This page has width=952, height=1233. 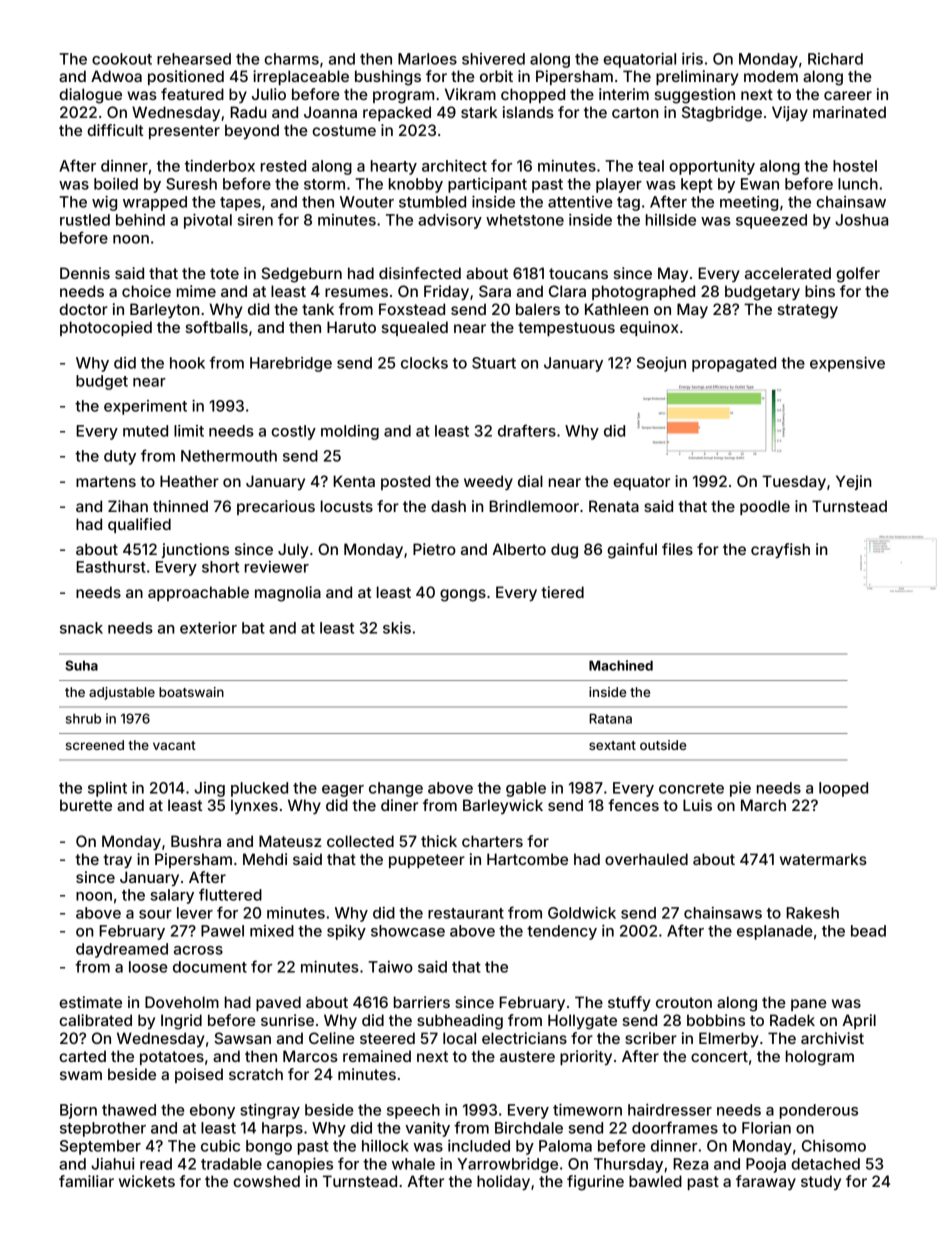 I want to click on skis, so click(x=397, y=628).
